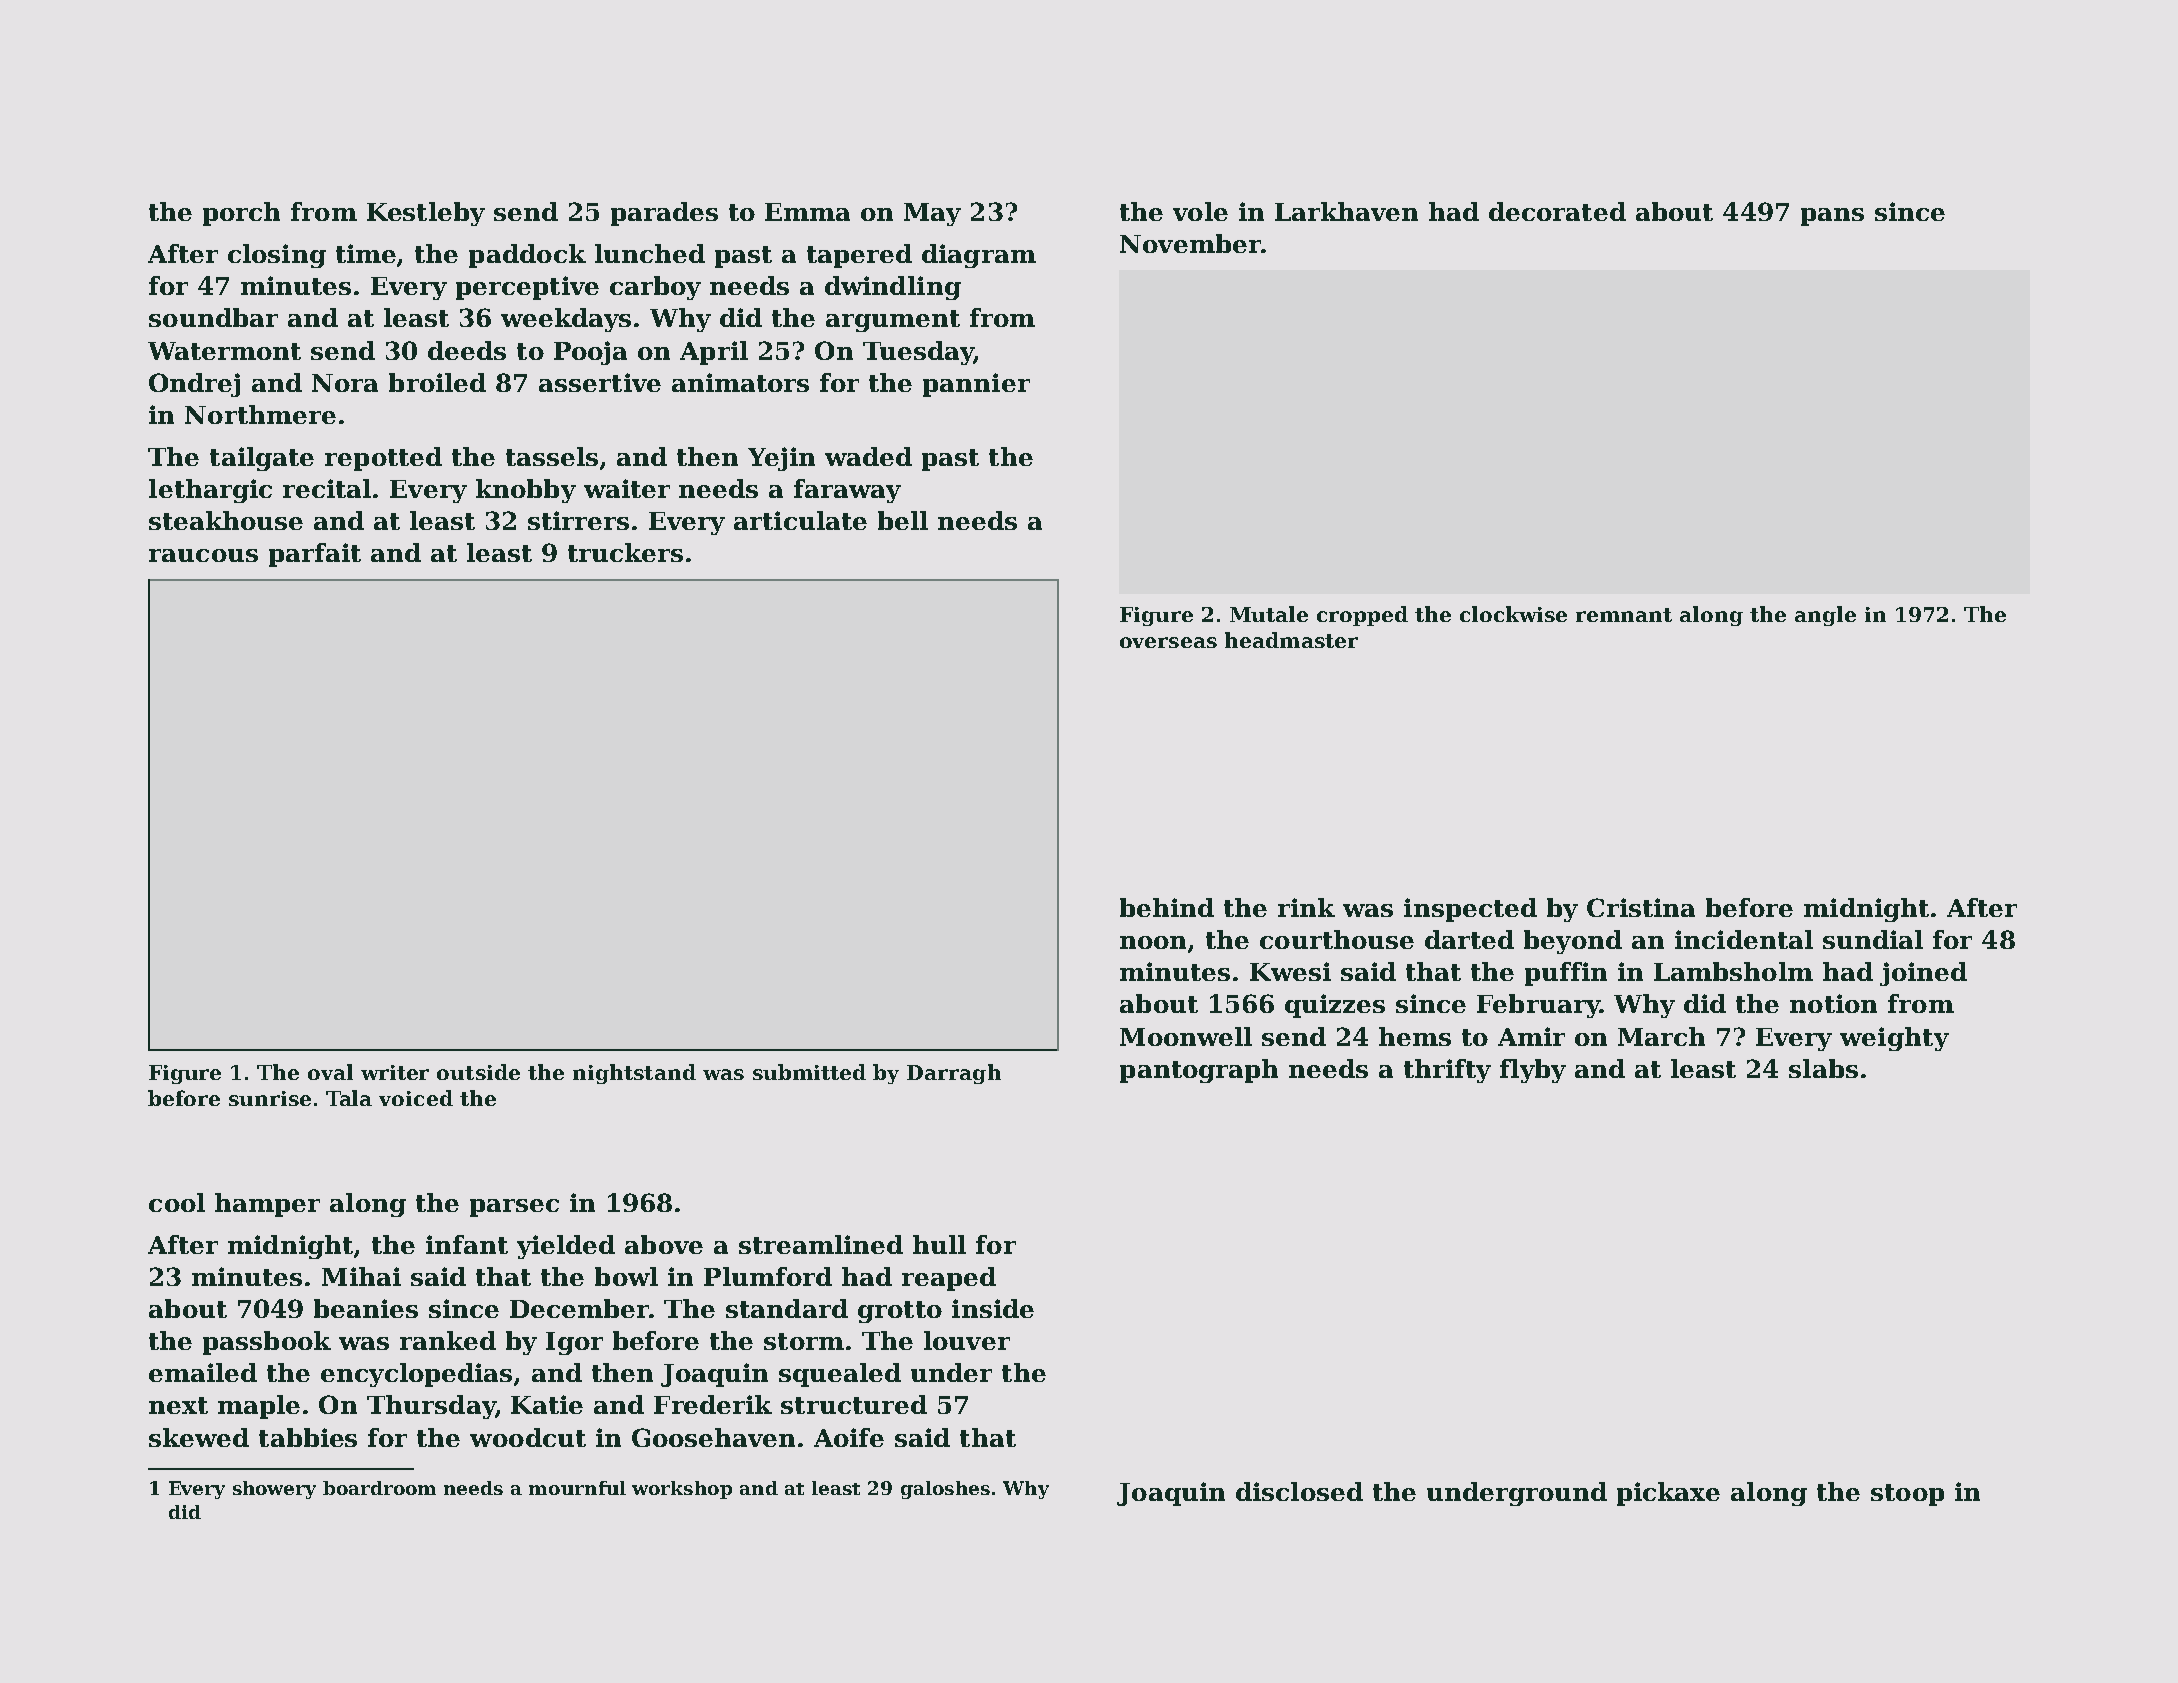 The height and width of the screenshot is (1683, 2178). I want to click on November, so click(1190, 243).
